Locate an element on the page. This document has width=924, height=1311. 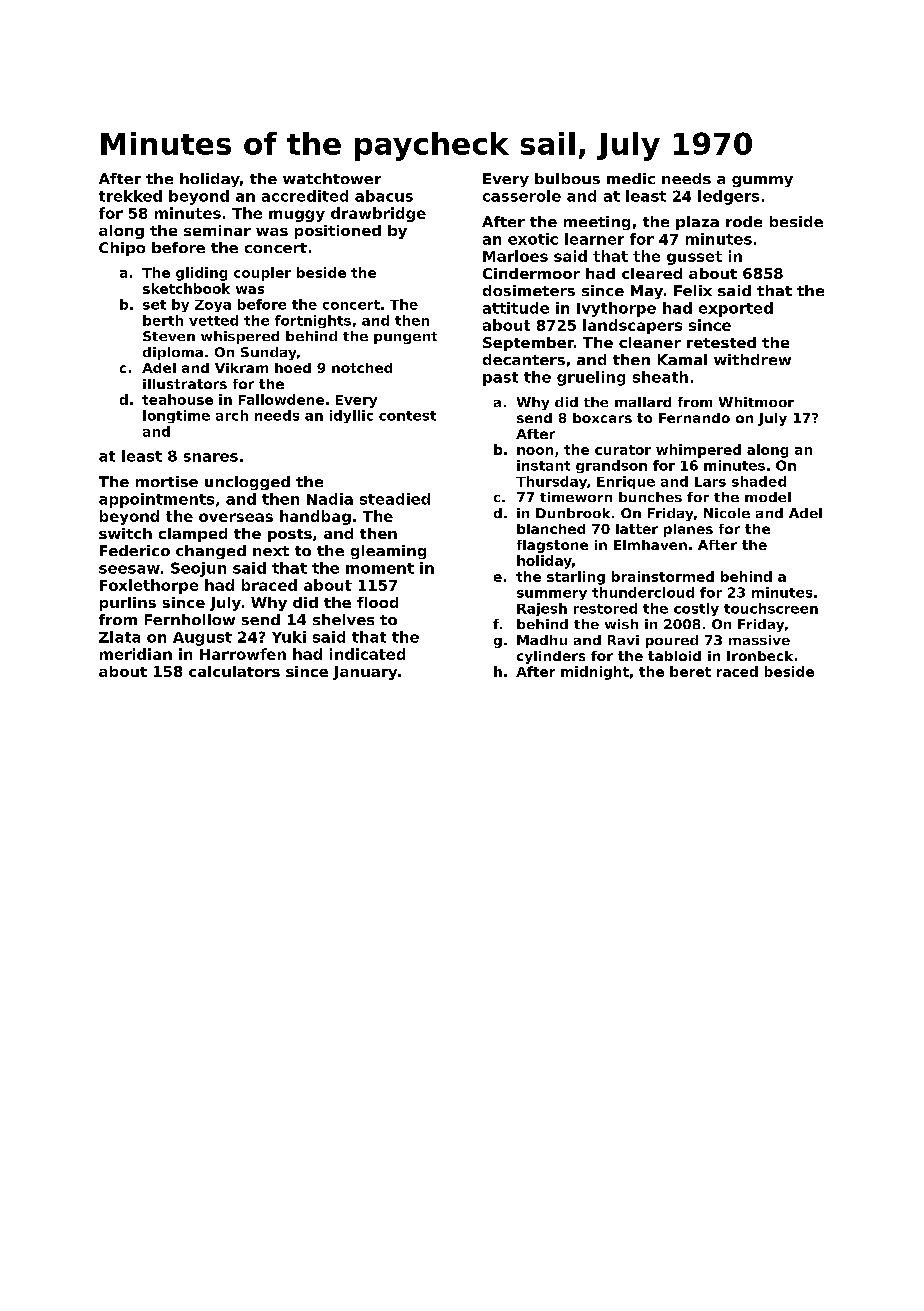
seminar is located at coordinates (217, 230).
